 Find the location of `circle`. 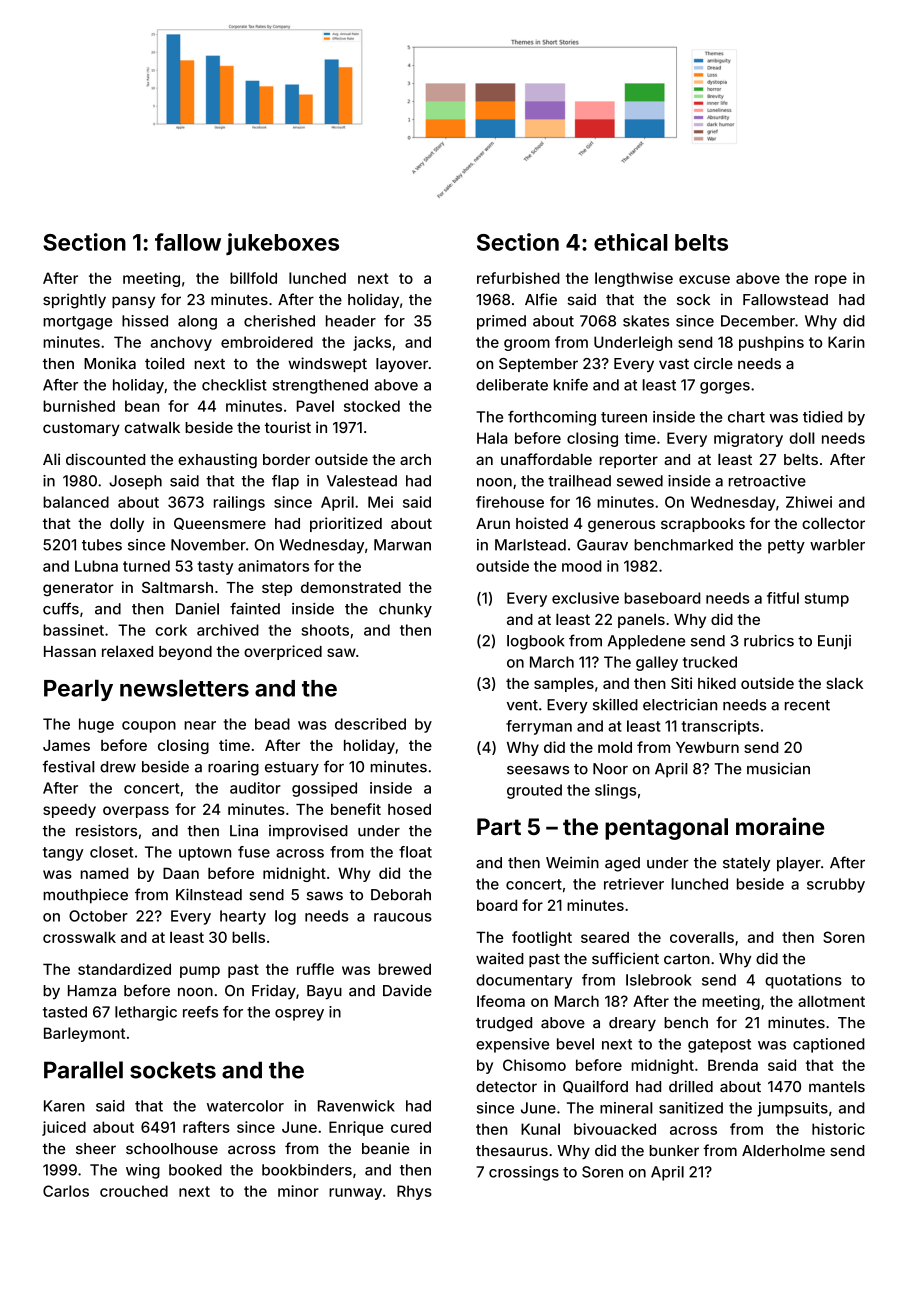

circle is located at coordinates (713, 363).
